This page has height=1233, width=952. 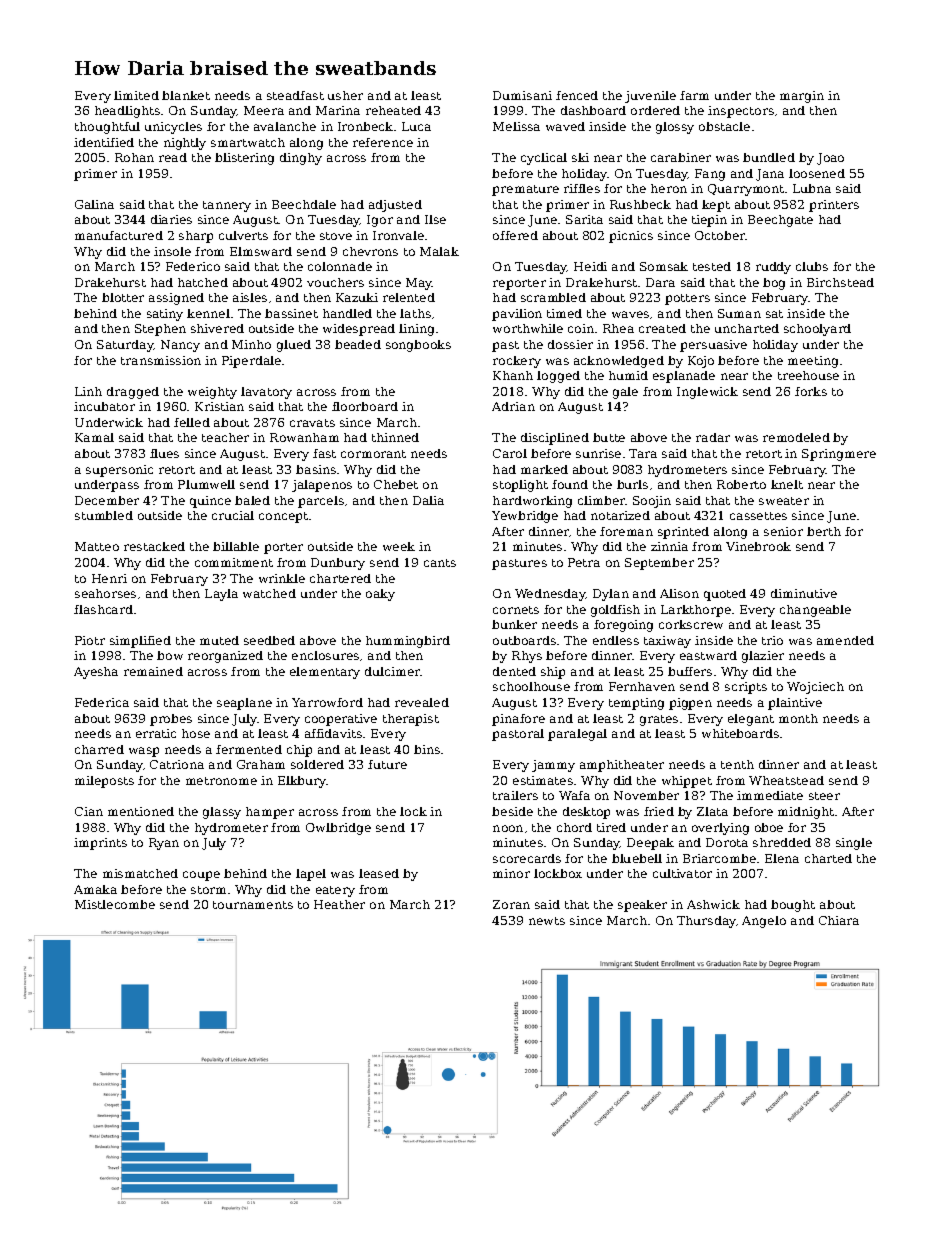 I want to click on Rohan, so click(x=134, y=157).
